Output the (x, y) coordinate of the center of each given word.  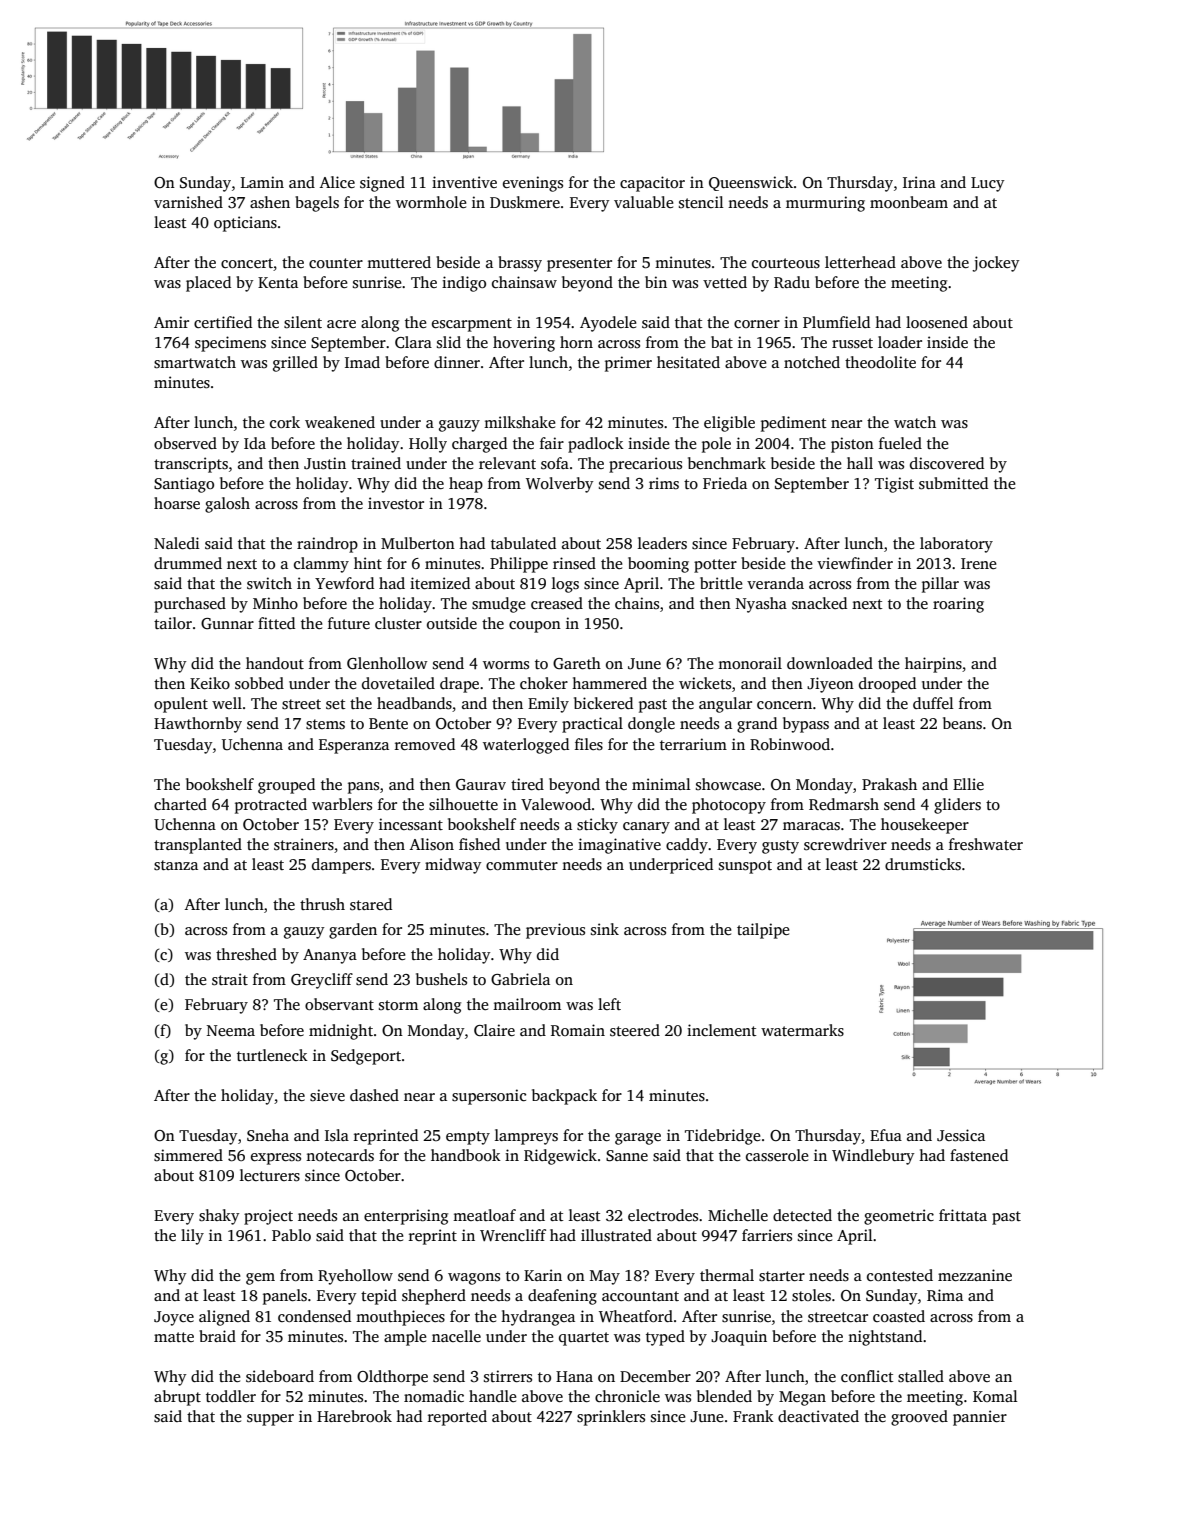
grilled (295, 364)
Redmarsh (844, 804)
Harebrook (354, 1416)
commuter (522, 865)
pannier (980, 1418)
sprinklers (611, 1418)
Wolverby (559, 485)
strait (230, 979)
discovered (947, 463)
